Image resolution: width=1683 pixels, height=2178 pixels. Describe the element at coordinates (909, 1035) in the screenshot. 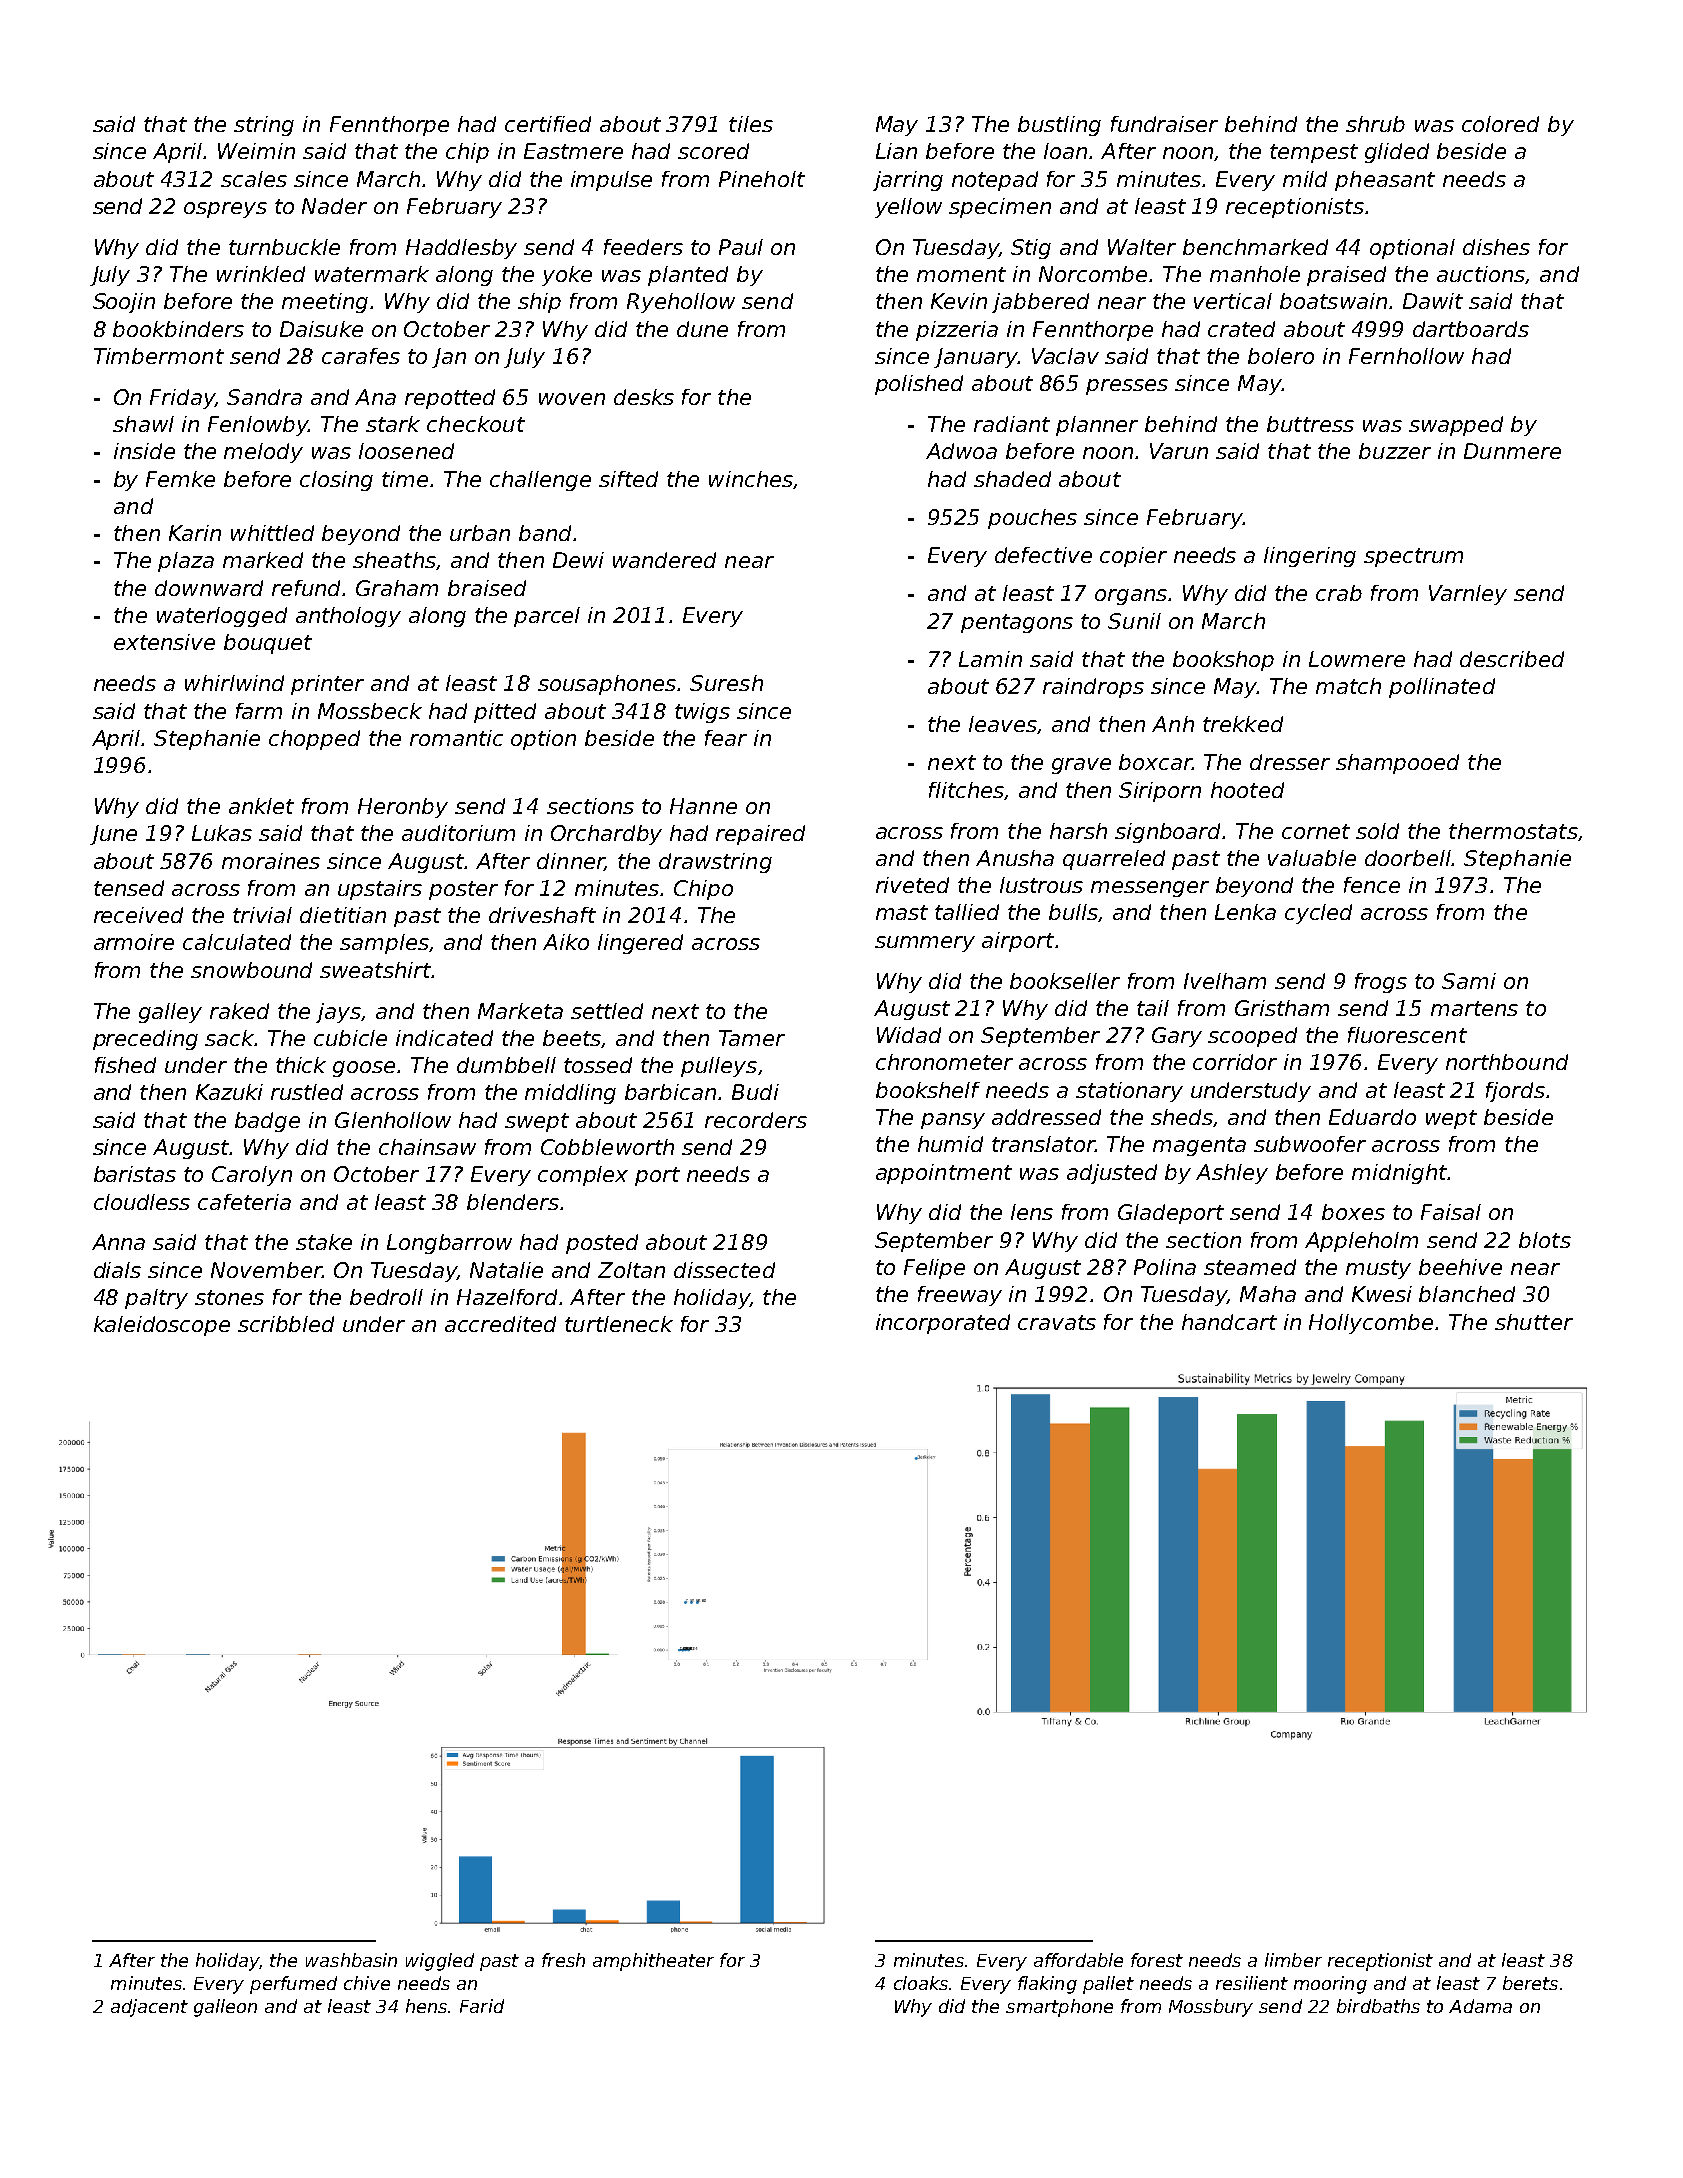

I see `Widad` at that location.
